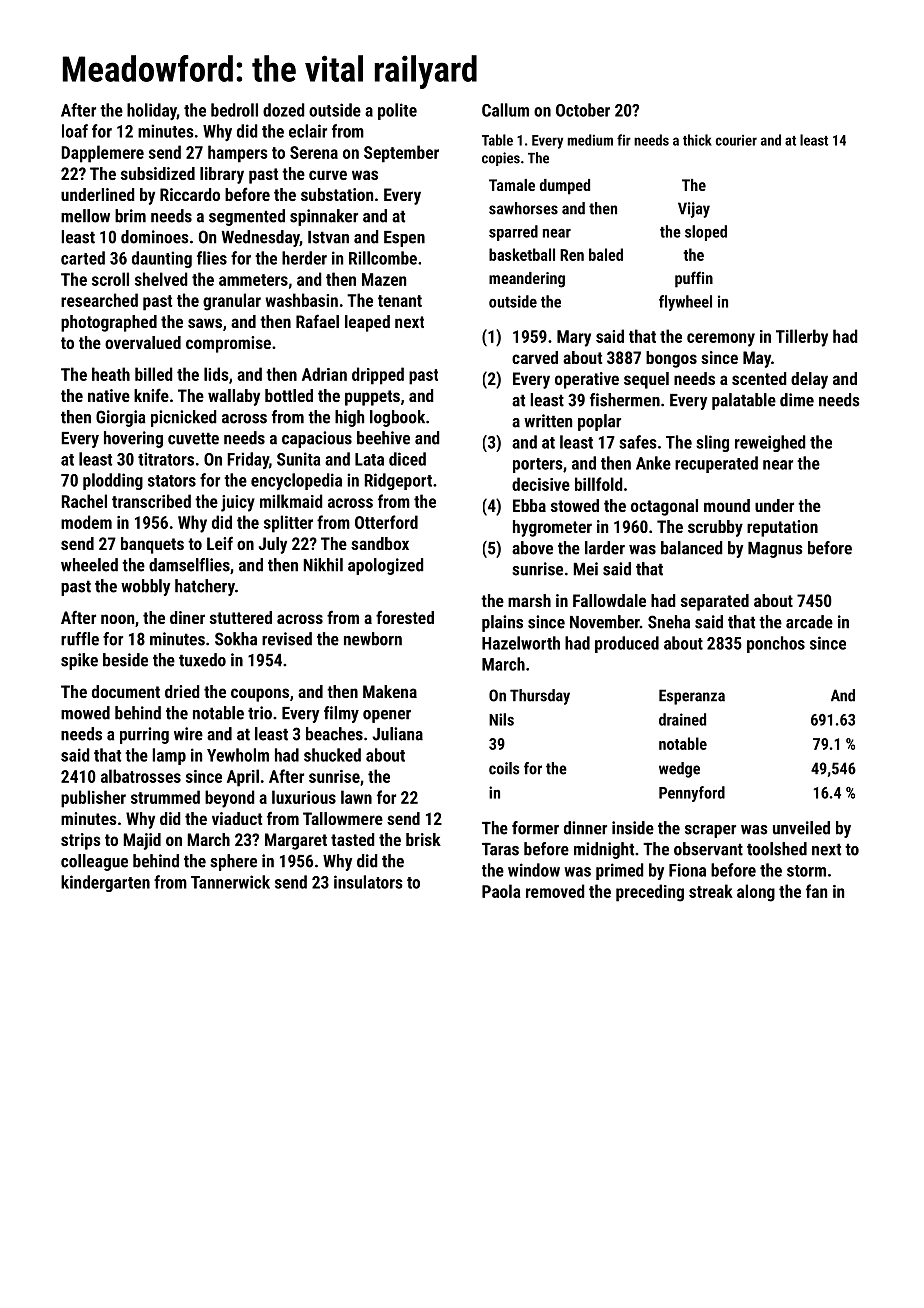 The image size is (924, 1308). Describe the element at coordinates (535, 357) in the image. I see `carved` at that location.
